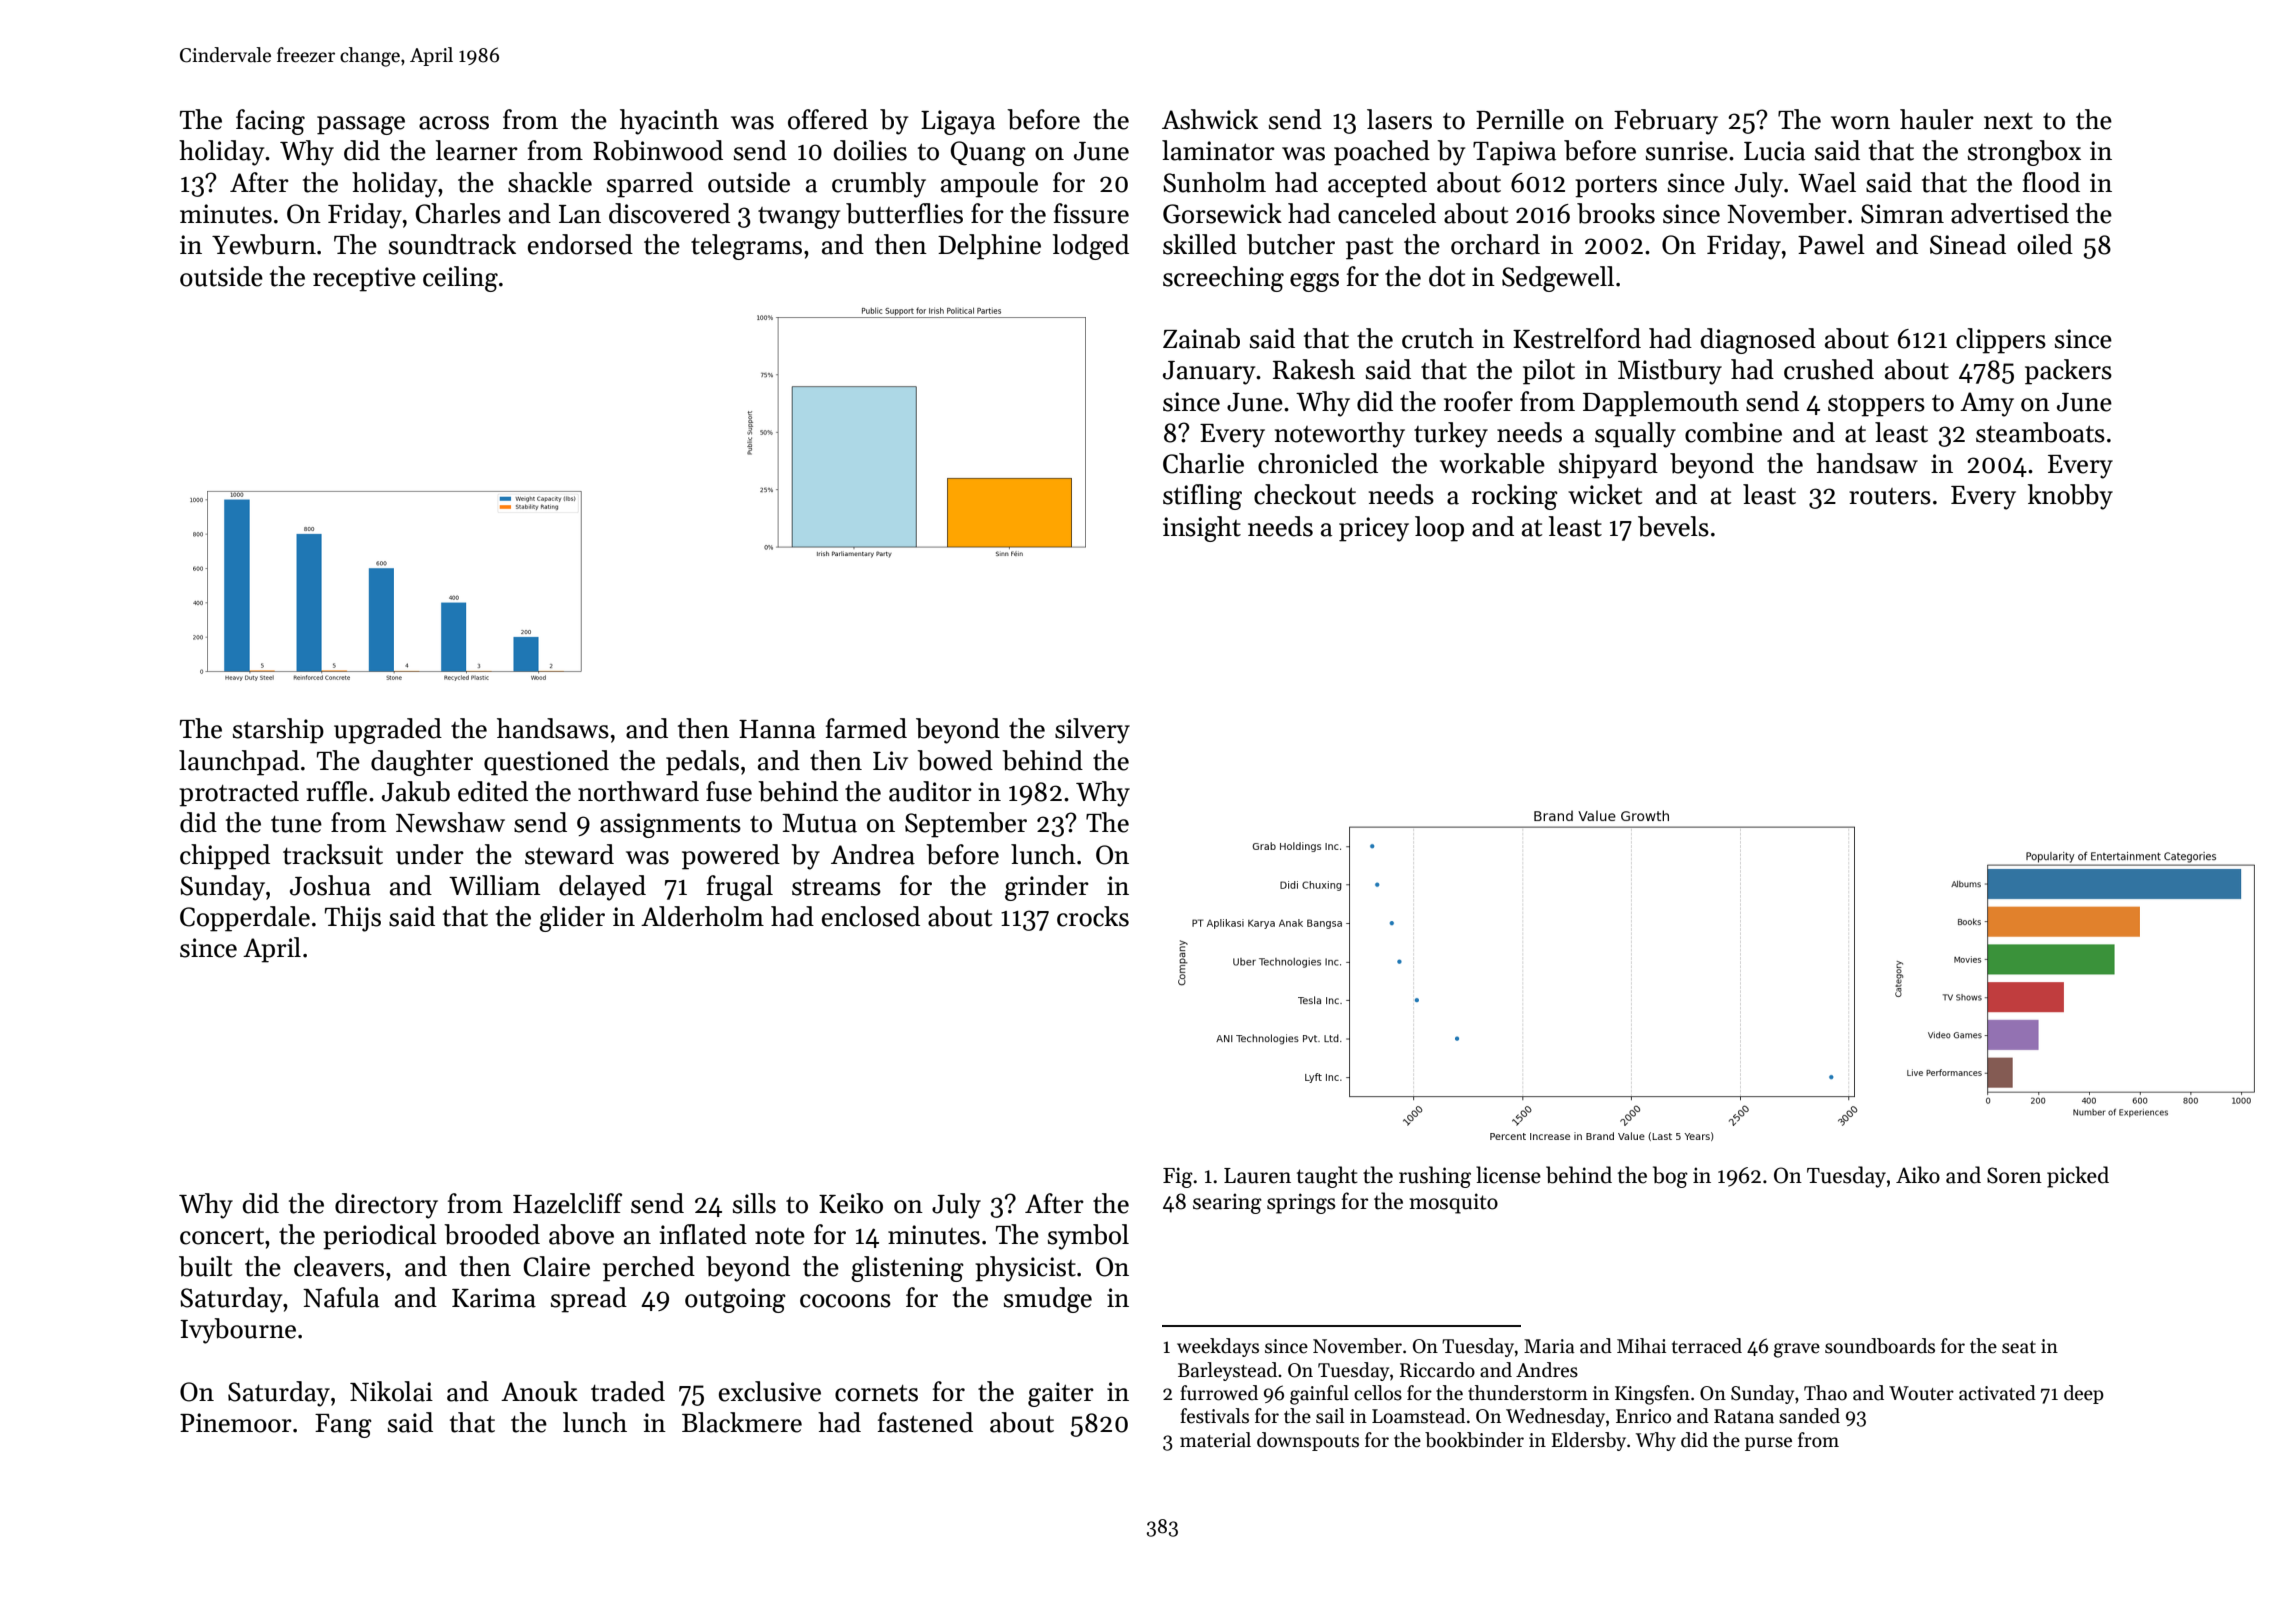 The width and height of the screenshot is (2292, 1620). I want to click on Fang, so click(343, 1426).
